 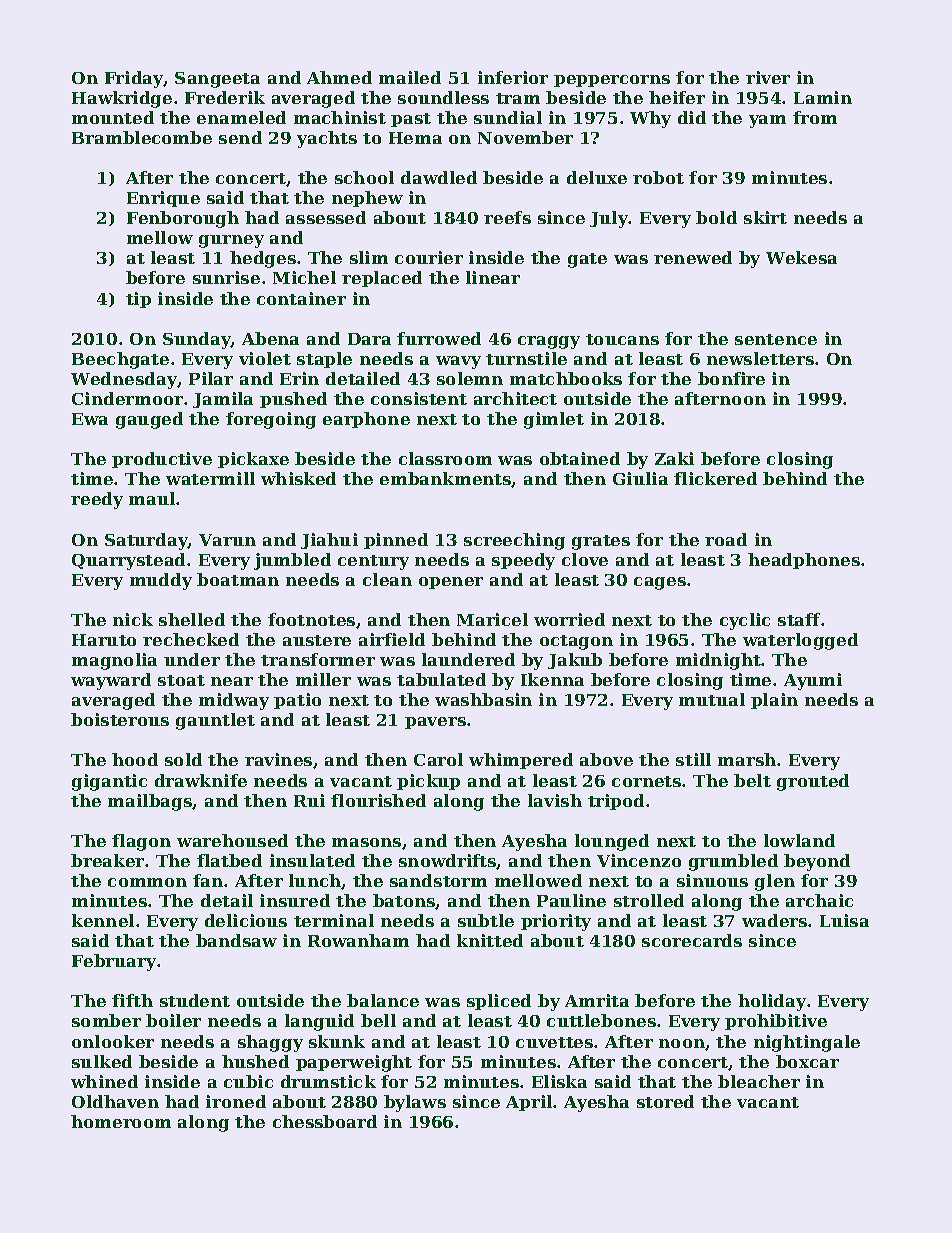 What do you see at coordinates (415, 1103) in the page?
I see `bylaws` at bounding box center [415, 1103].
